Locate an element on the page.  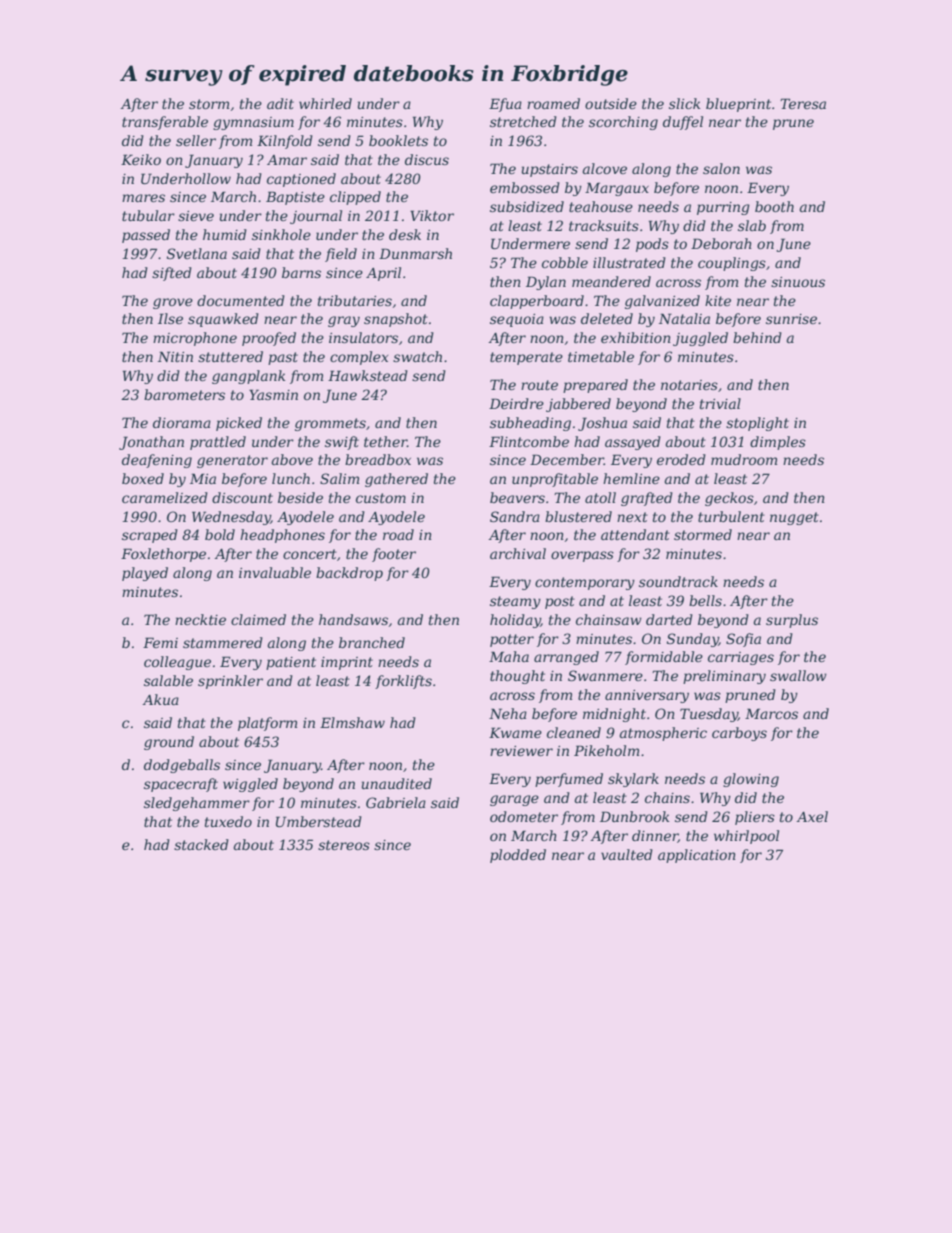
tuxedo is located at coordinates (228, 821).
